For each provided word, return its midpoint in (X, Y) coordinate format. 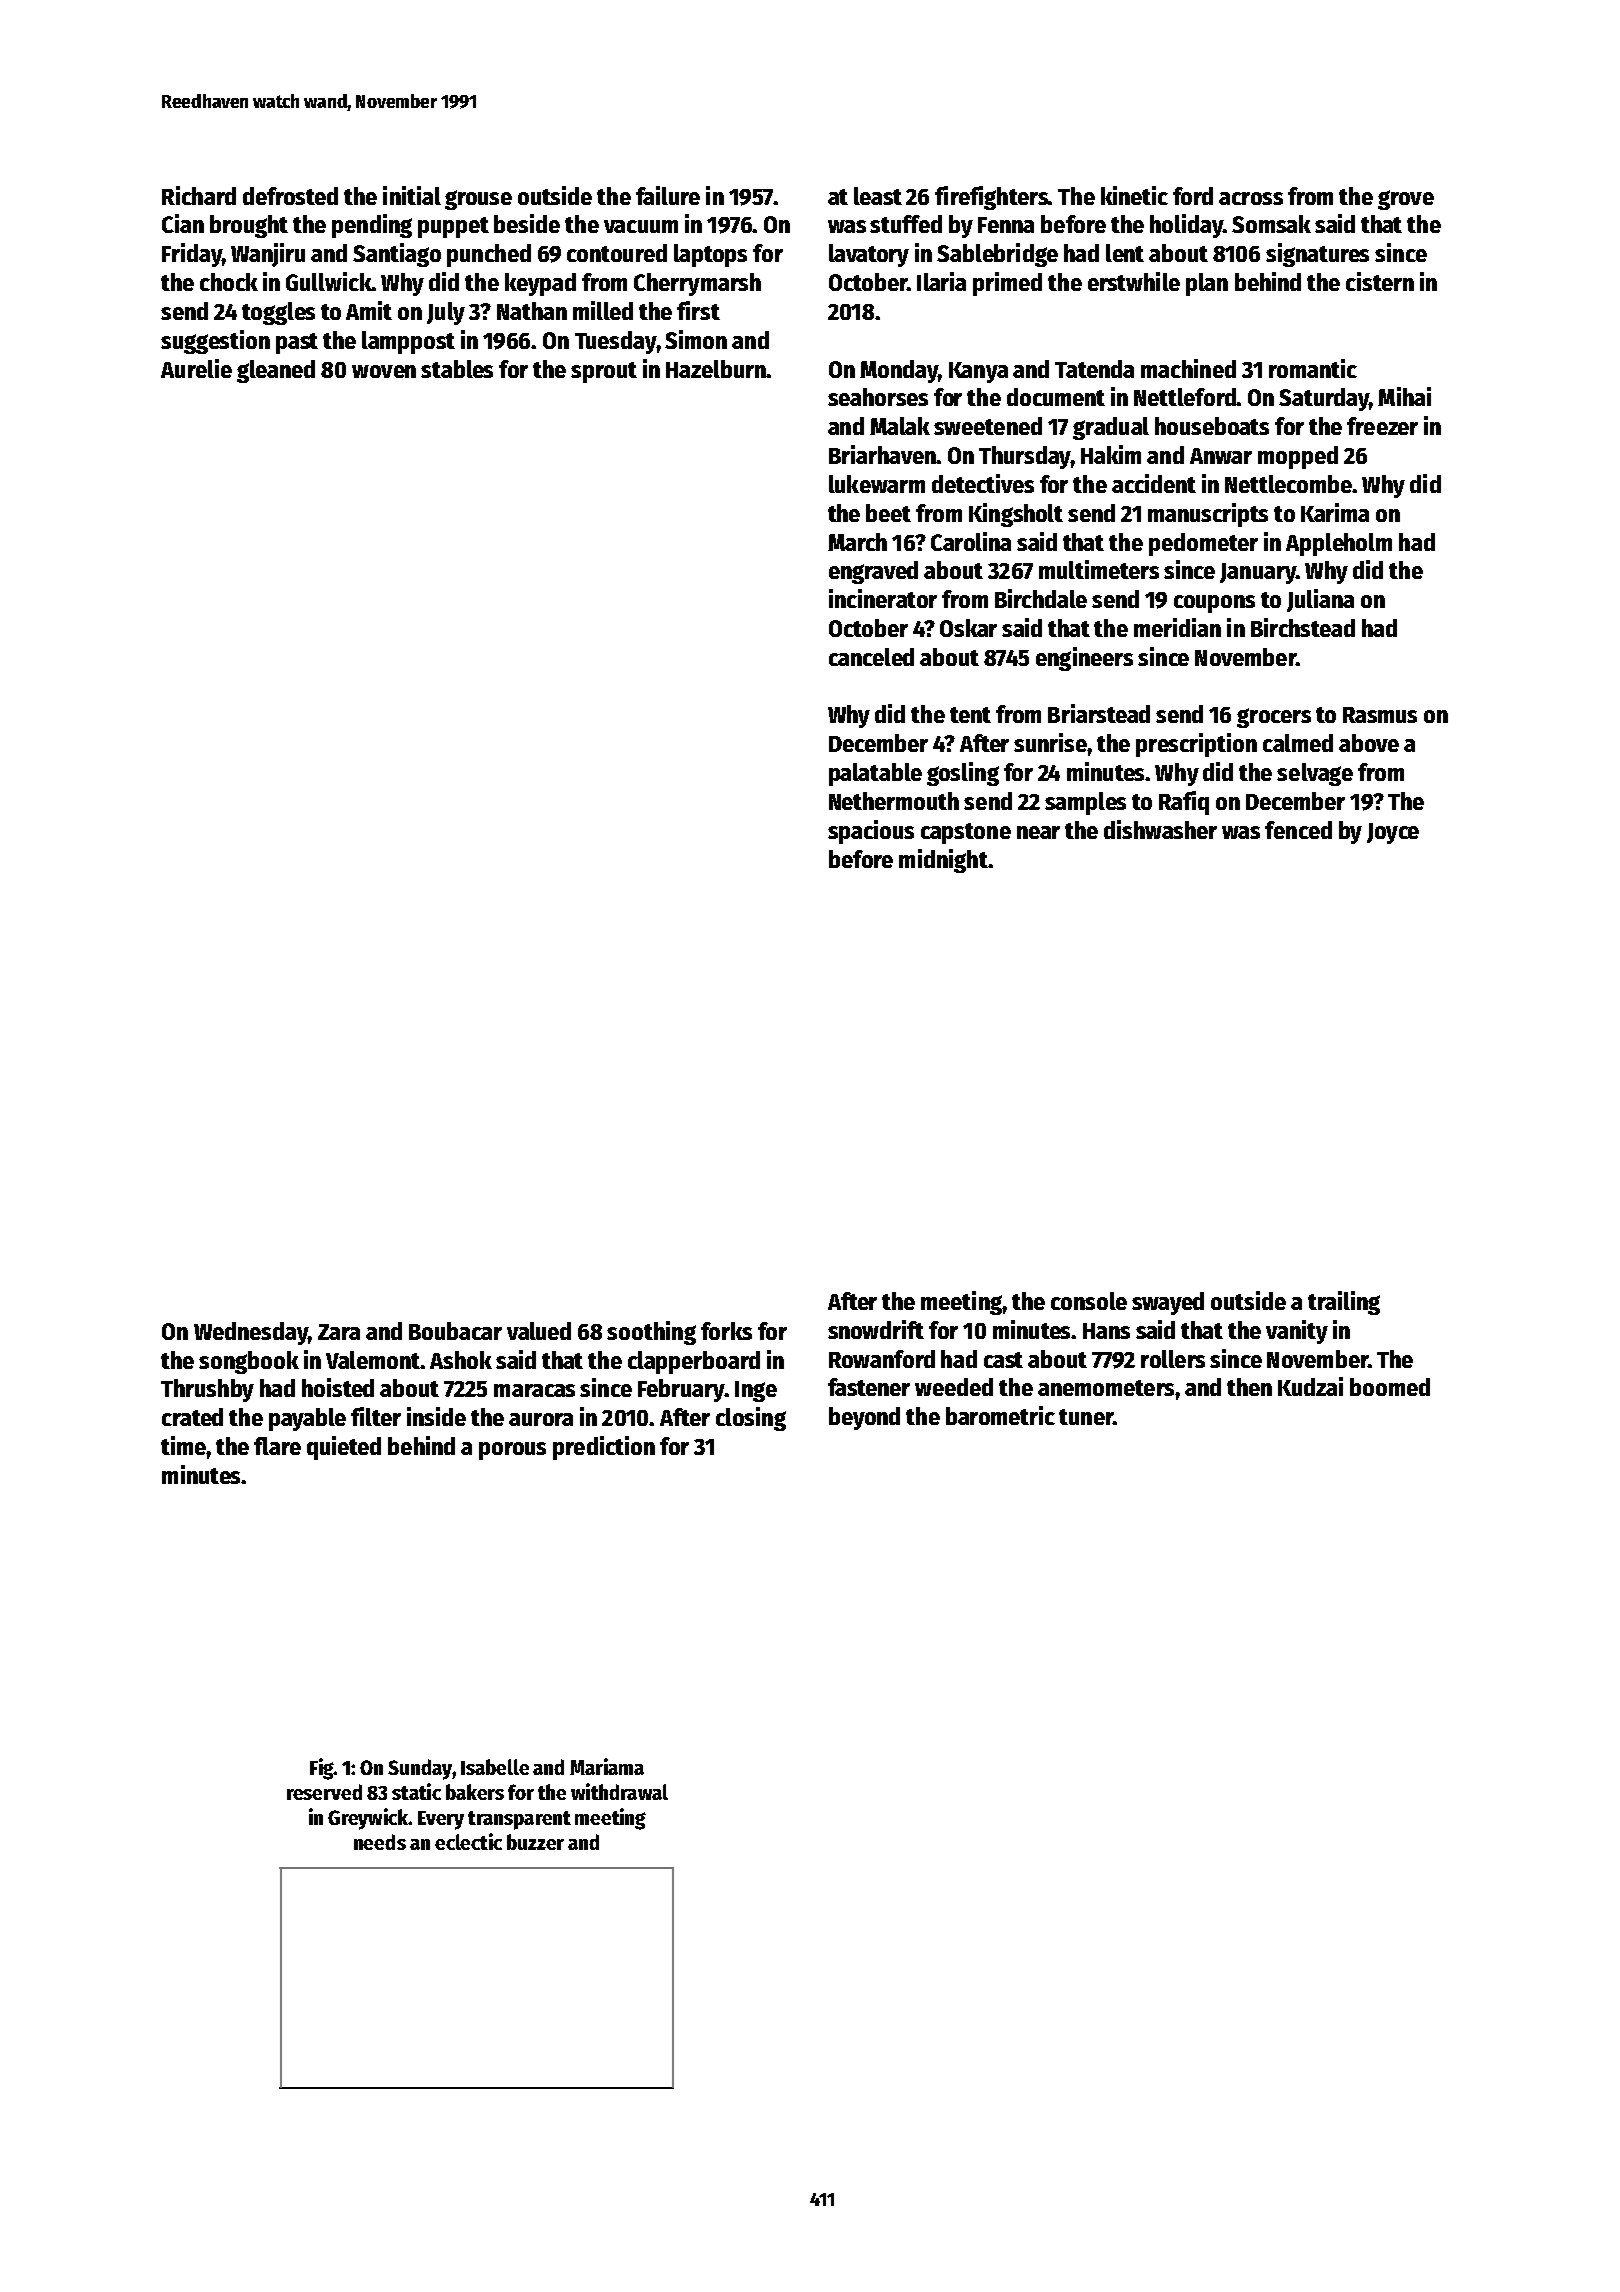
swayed (1168, 1303)
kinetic (1134, 195)
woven (384, 371)
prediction (604, 1448)
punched (489, 255)
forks (726, 1331)
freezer (1382, 426)
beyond (864, 1418)
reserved (324, 1792)
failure (668, 195)
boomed (1390, 1387)
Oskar (968, 628)
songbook (249, 1362)
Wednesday (251, 1333)
